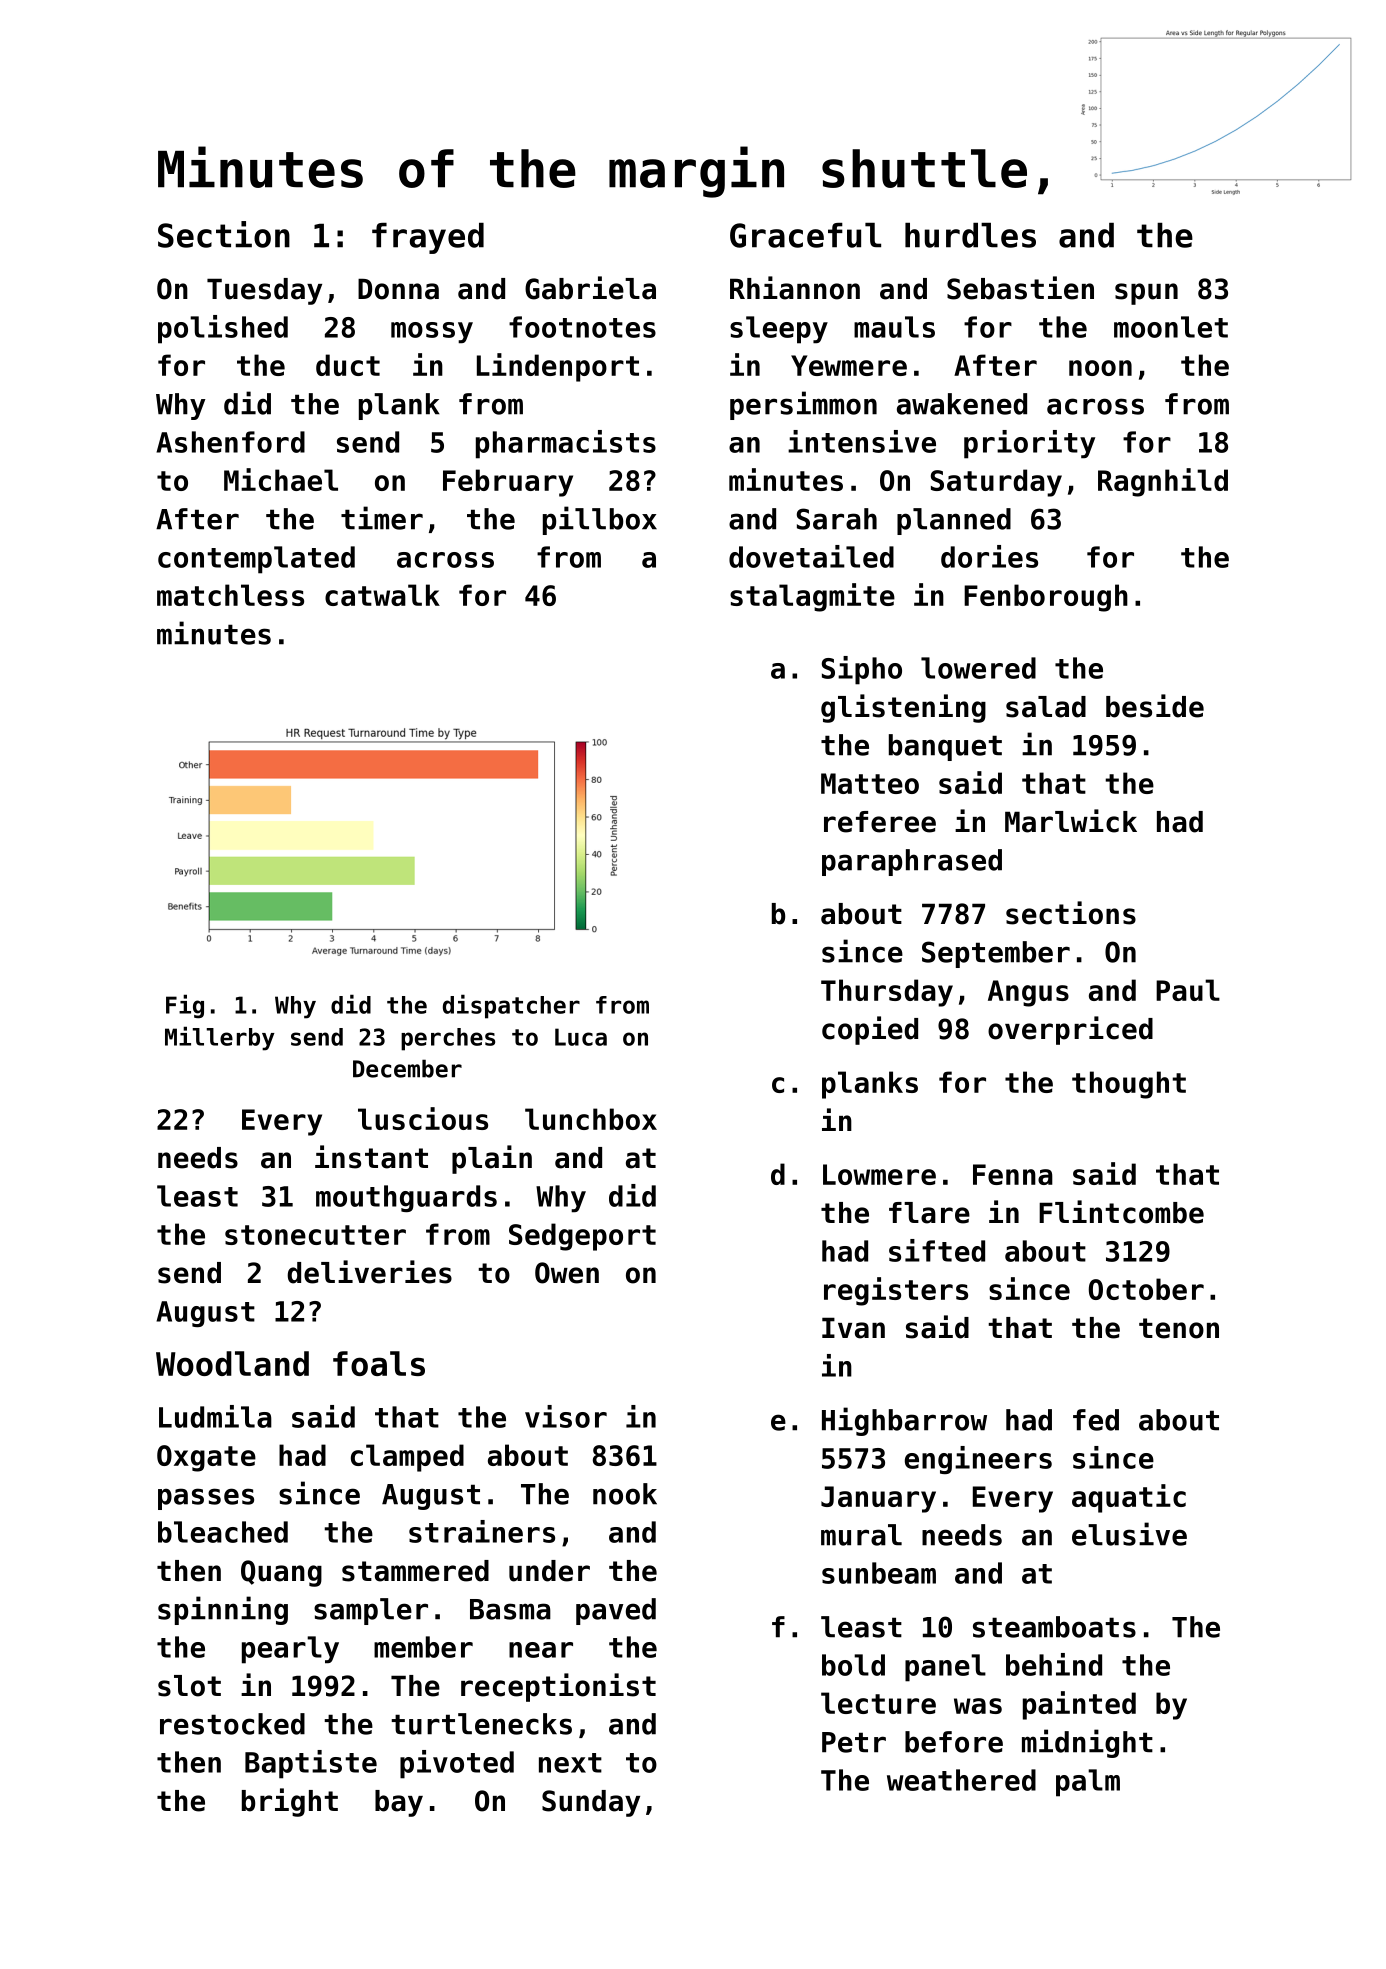 The width and height of the document is (1386, 1969). What do you see at coordinates (570, 1763) in the document?
I see `next` at bounding box center [570, 1763].
